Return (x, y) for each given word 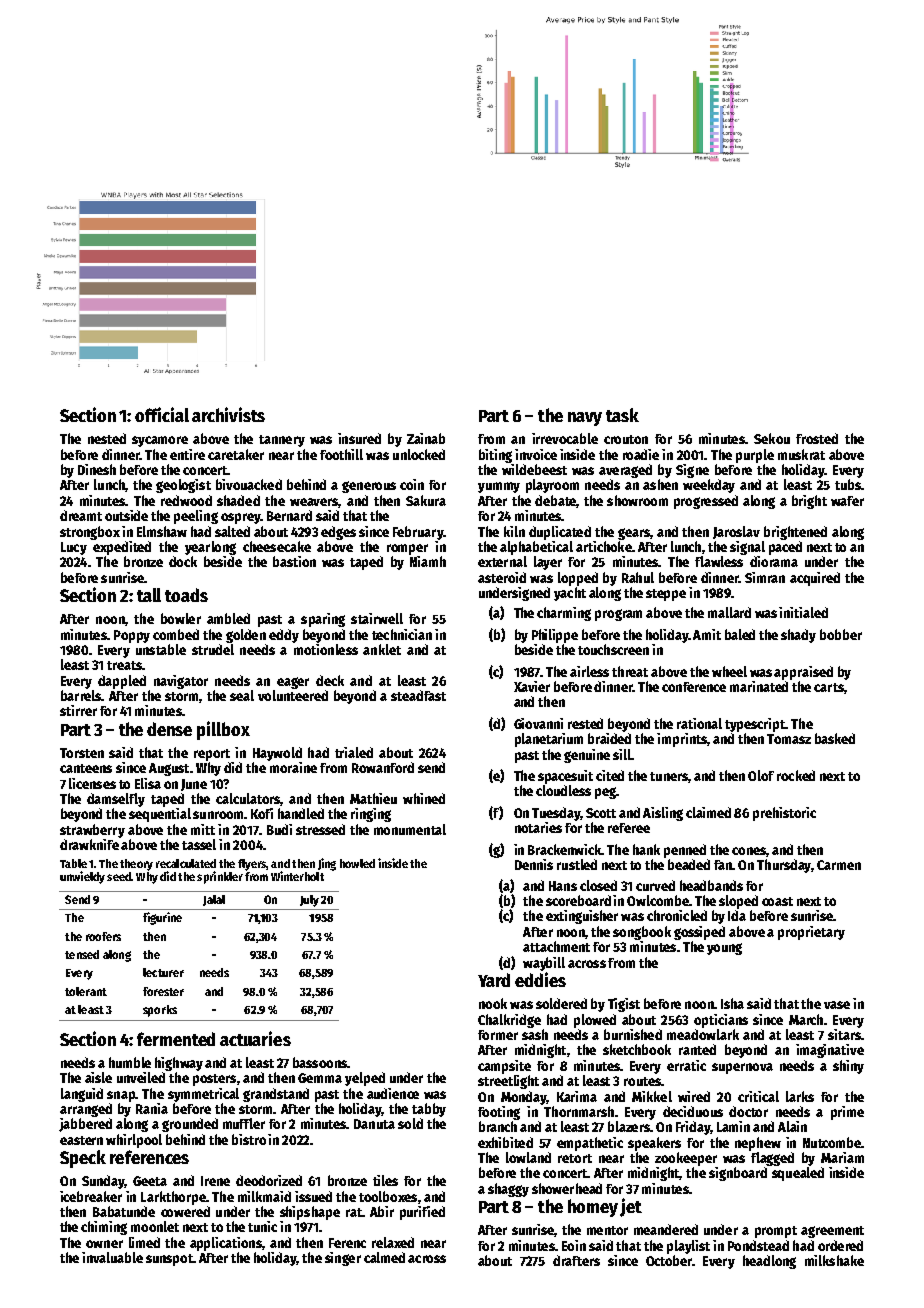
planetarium (549, 740)
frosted (817, 438)
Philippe (555, 636)
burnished (633, 1034)
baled (740, 634)
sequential (160, 815)
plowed (595, 1021)
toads (186, 595)
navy (585, 419)
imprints (682, 740)
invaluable (112, 1257)
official (162, 414)
